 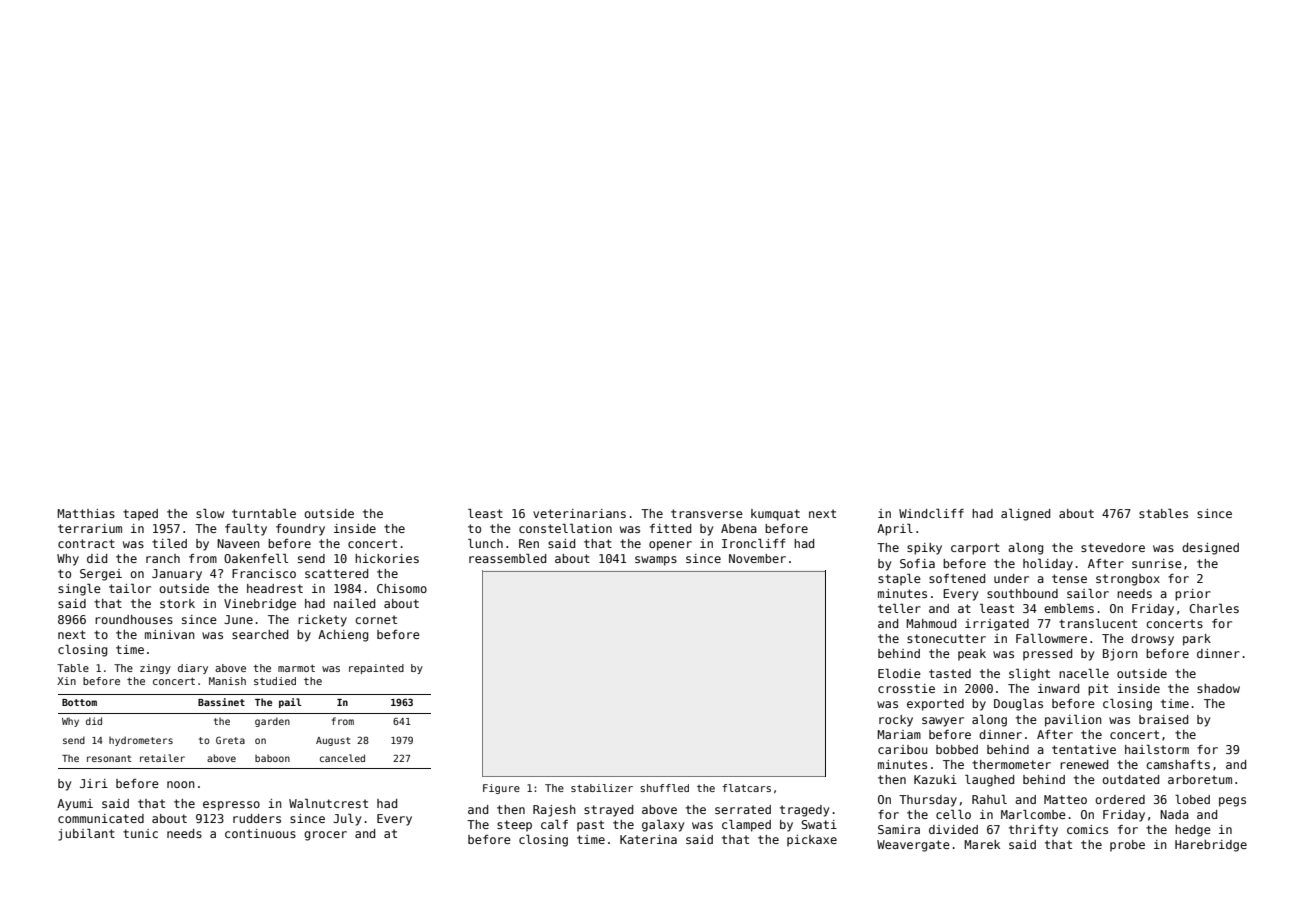 What do you see at coordinates (746, 788) in the page?
I see `flatcars` at bounding box center [746, 788].
